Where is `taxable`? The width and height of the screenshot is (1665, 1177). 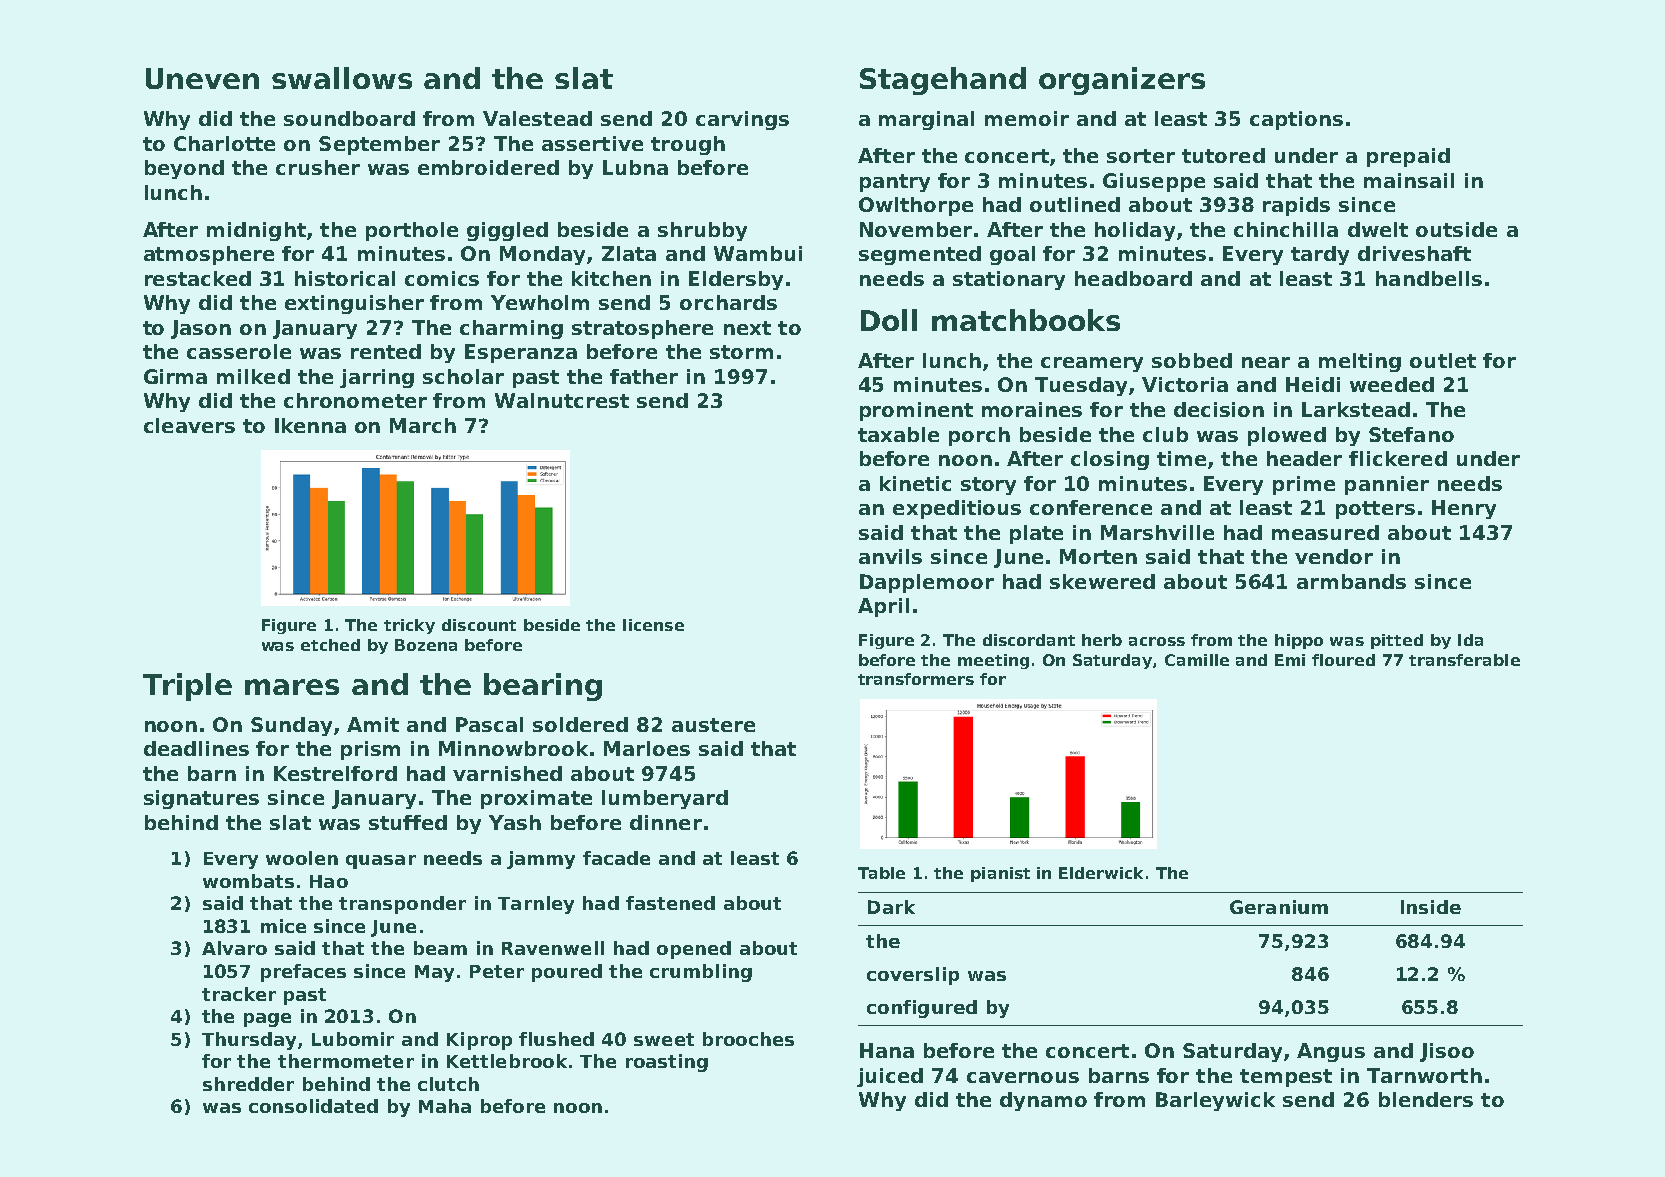
taxable is located at coordinates (898, 434).
